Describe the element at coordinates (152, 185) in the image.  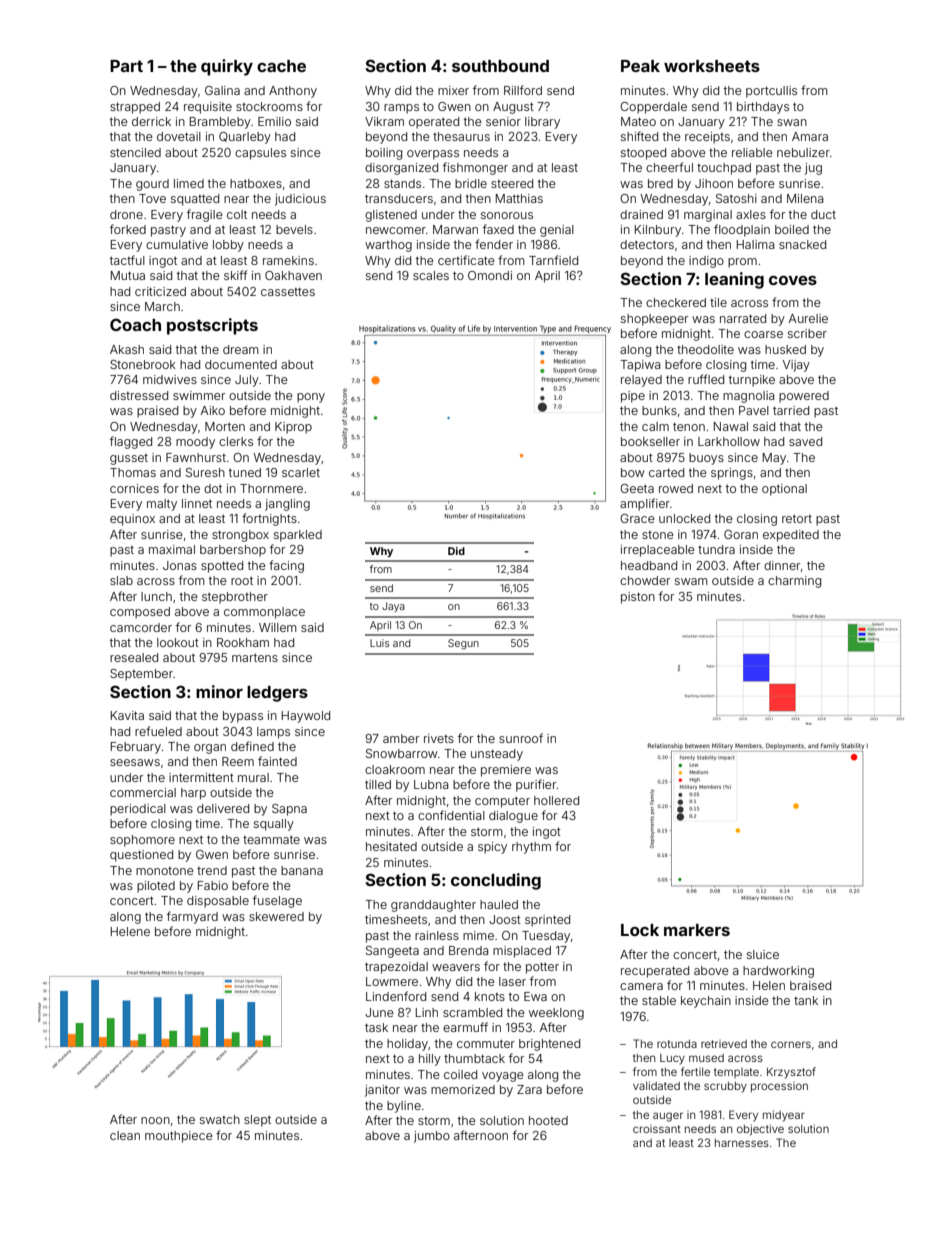
I see `gourd` at that location.
